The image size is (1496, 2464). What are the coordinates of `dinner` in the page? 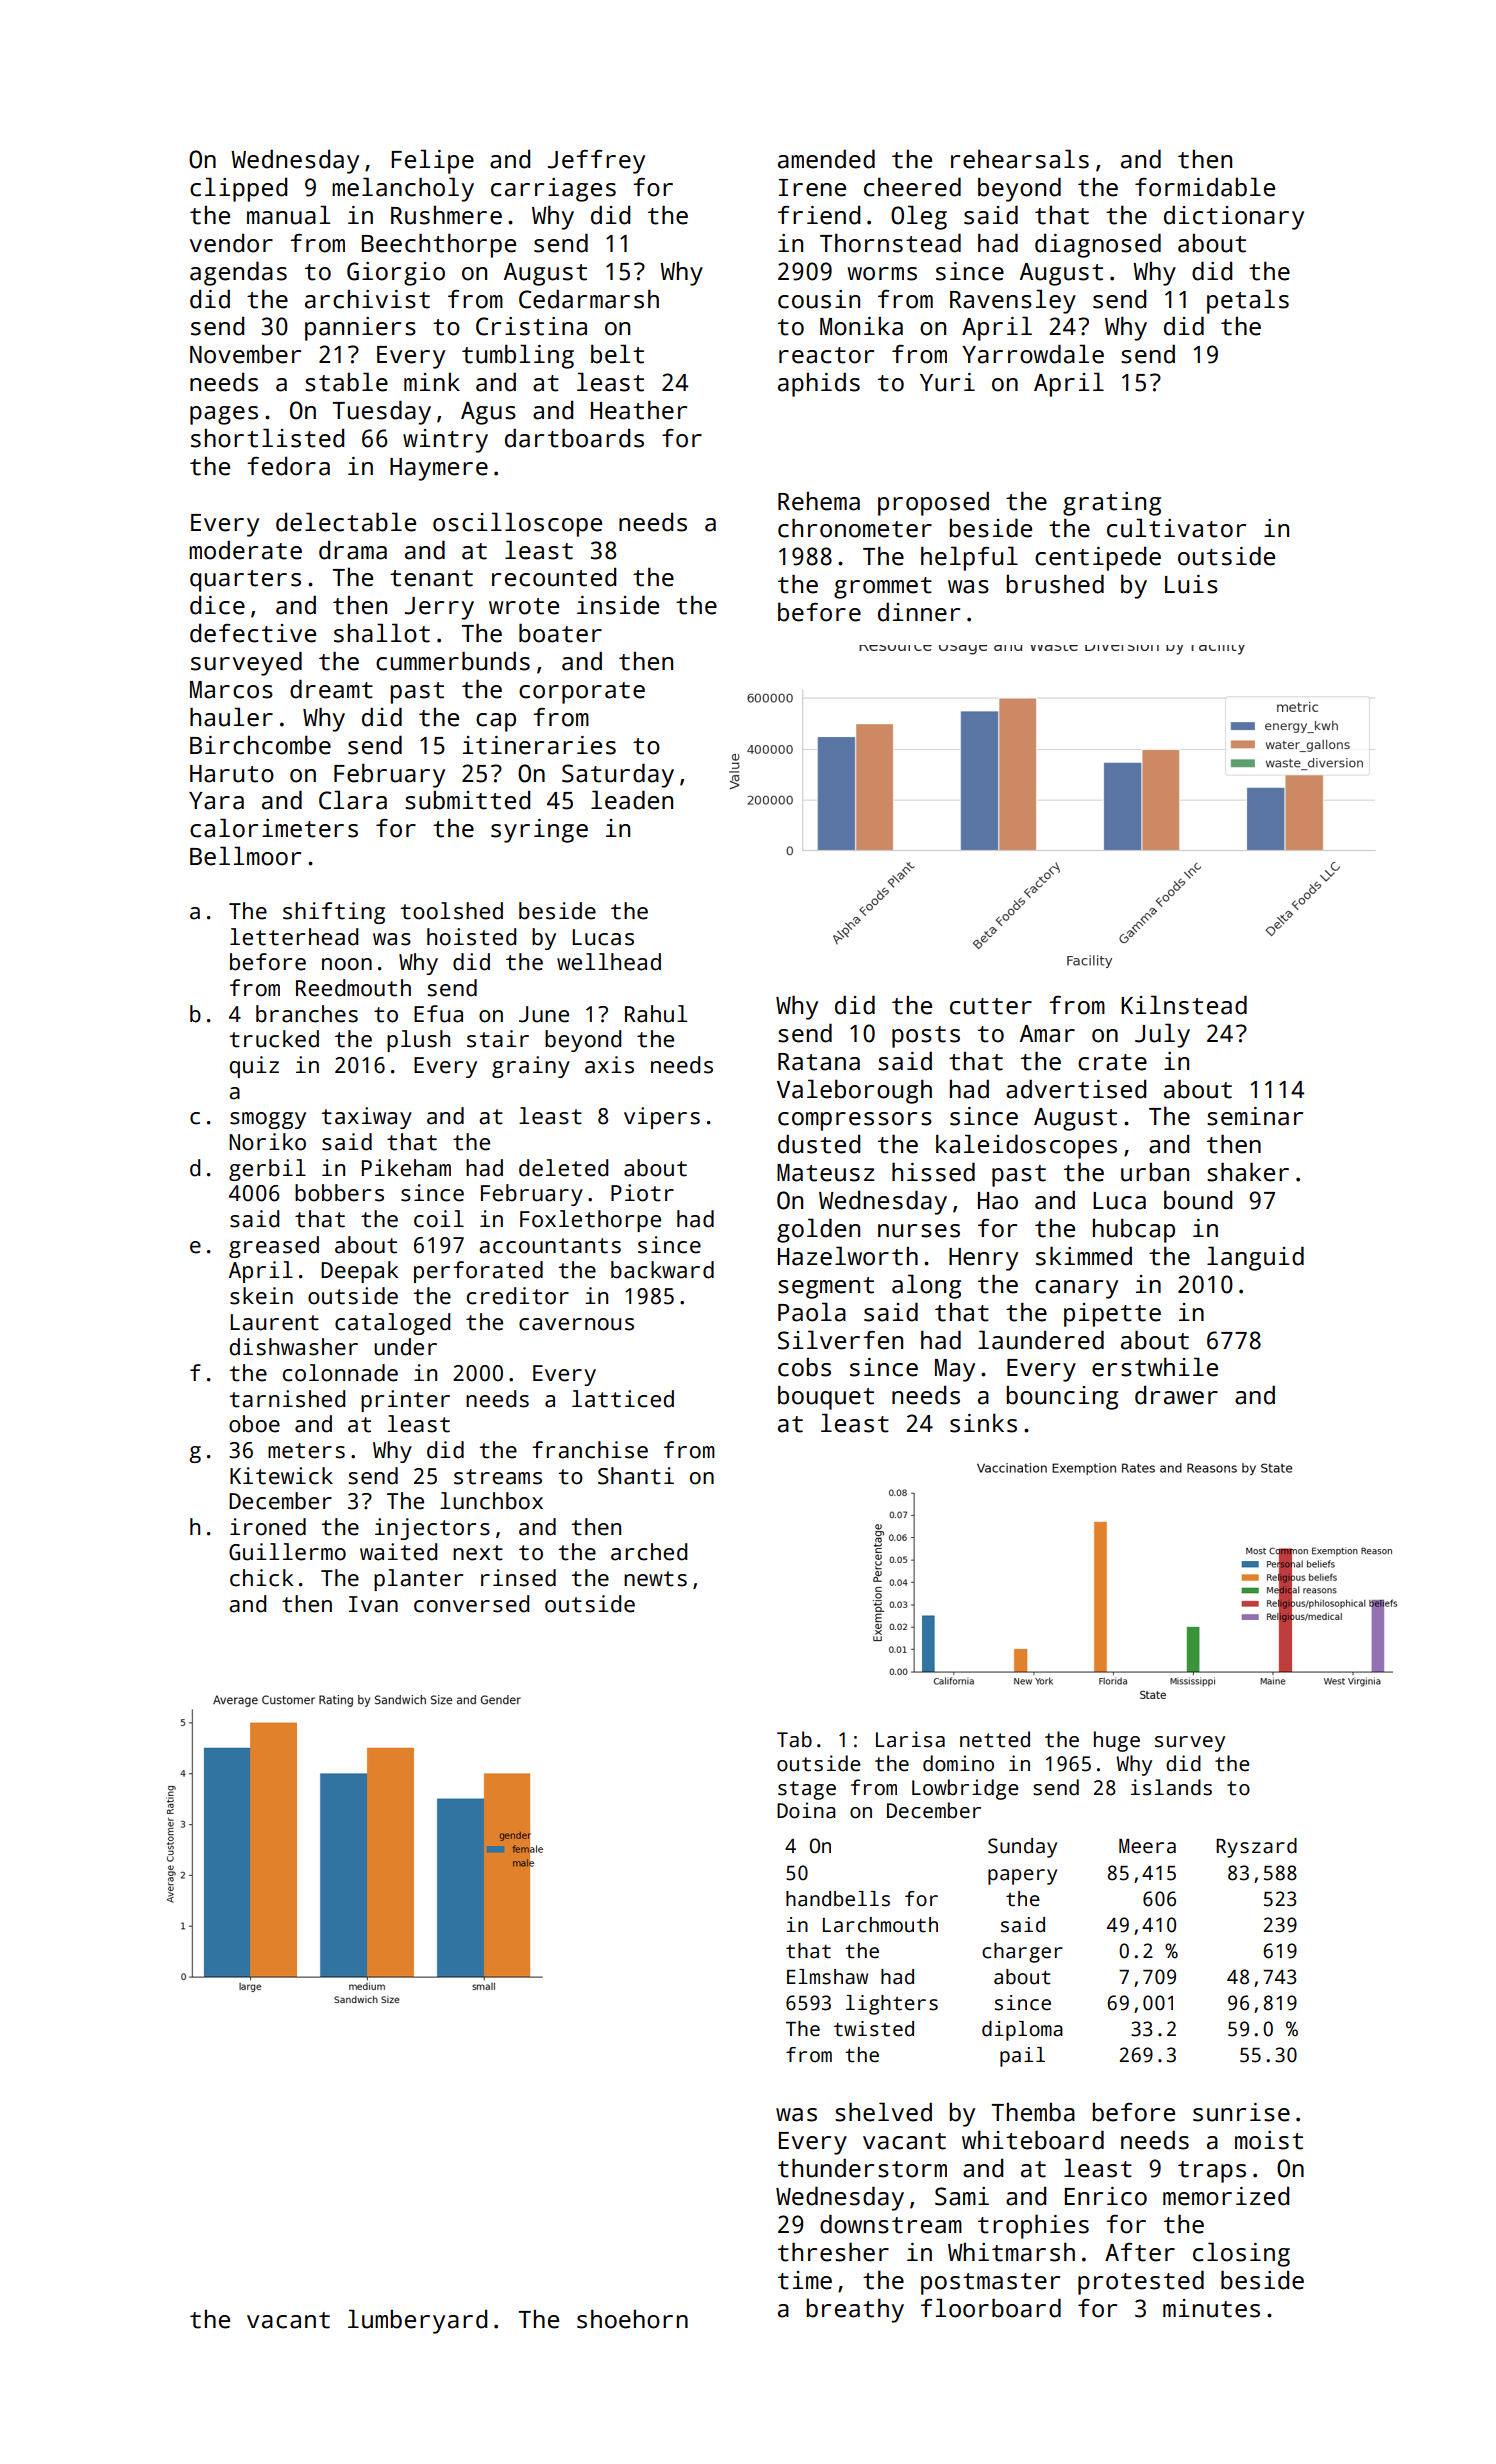 It's located at (919, 612).
